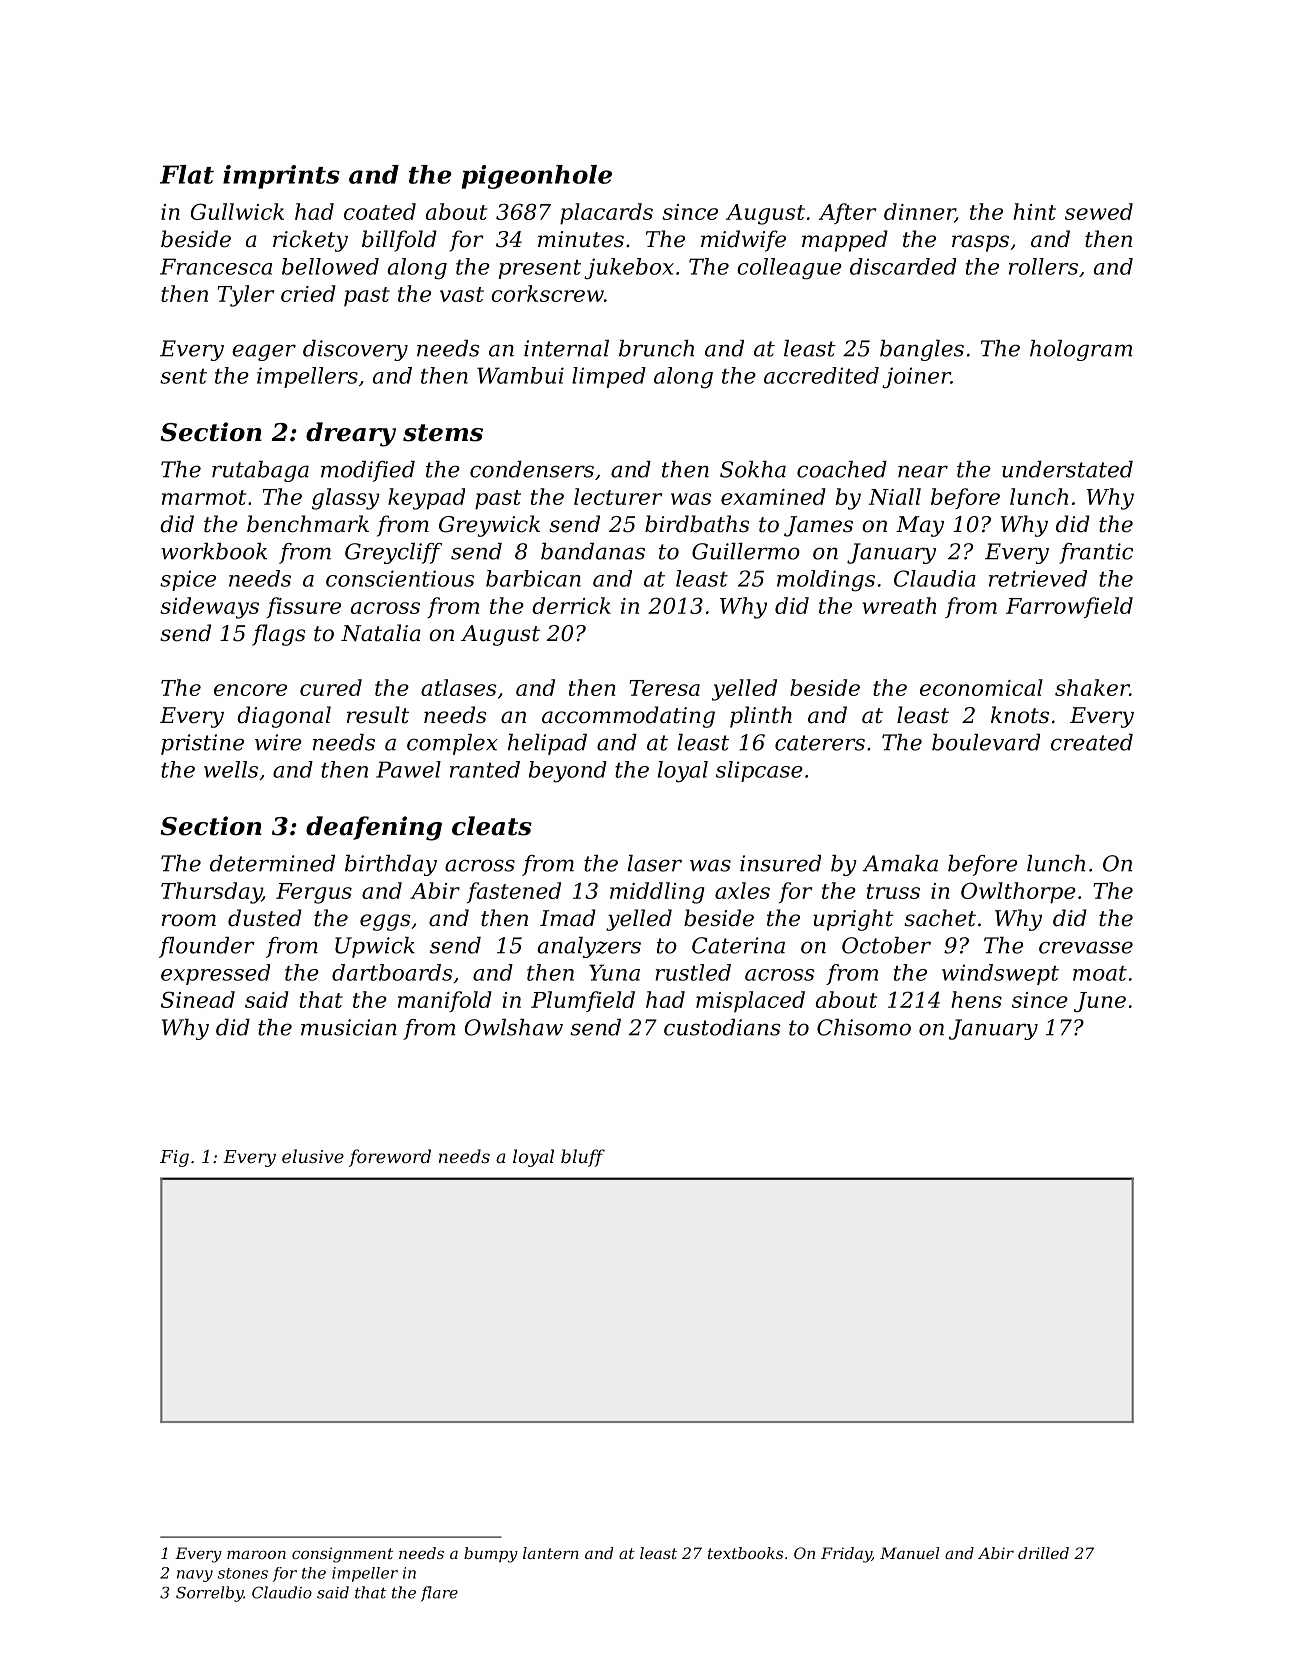 The image size is (1294, 1674). I want to click on maroon, so click(256, 1554).
